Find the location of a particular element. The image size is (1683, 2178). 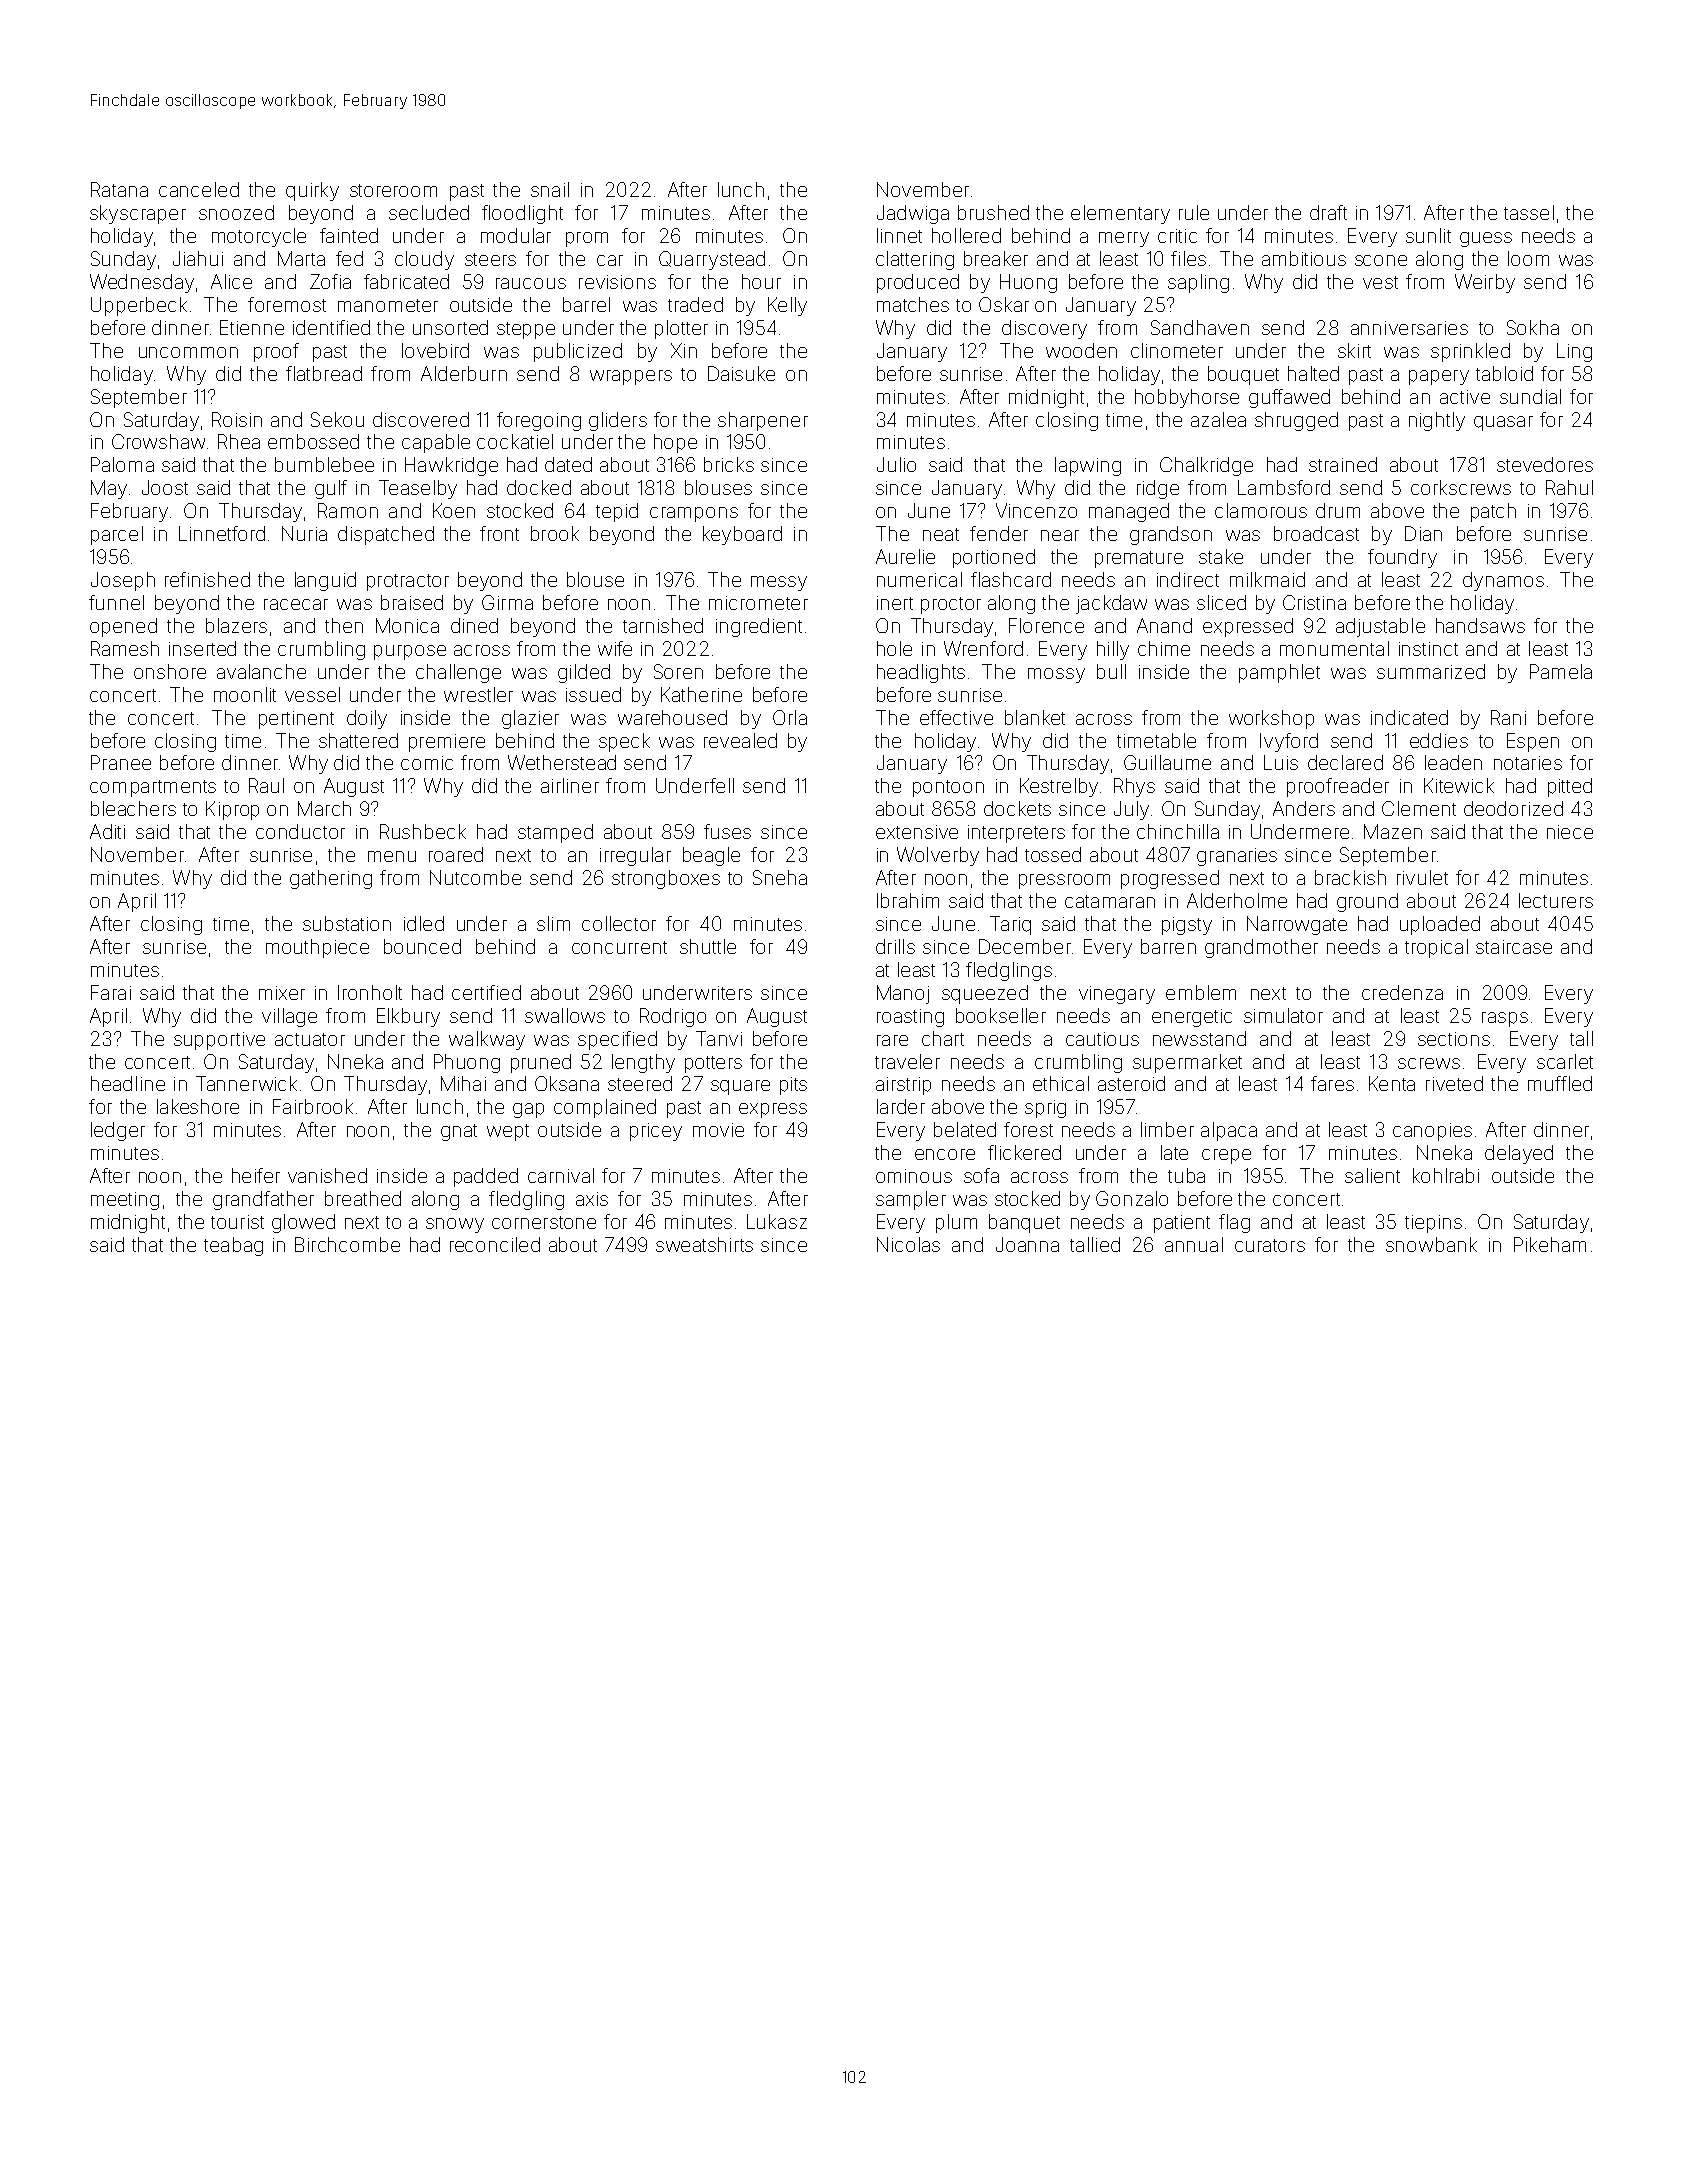

Pikeham is located at coordinates (1550, 1244).
